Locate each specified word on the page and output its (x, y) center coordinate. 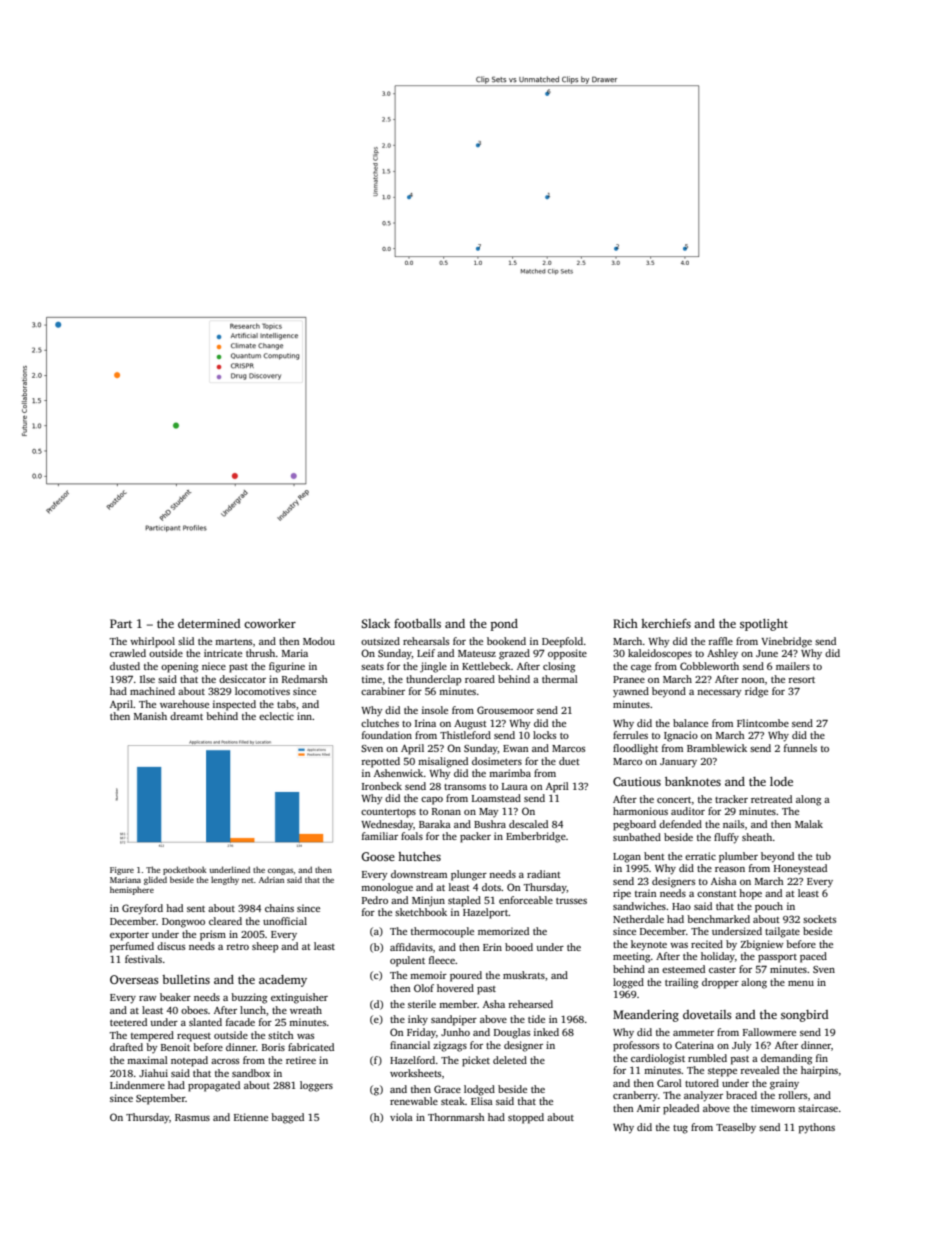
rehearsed (530, 1004)
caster (722, 970)
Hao (681, 906)
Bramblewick (717, 748)
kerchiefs (666, 623)
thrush (260, 653)
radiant (544, 874)
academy (283, 981)
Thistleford (465, 735)
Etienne (251, 1117)
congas (281, 872)
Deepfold (562, 642)
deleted (510, 1060)
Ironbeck (382, 786)
